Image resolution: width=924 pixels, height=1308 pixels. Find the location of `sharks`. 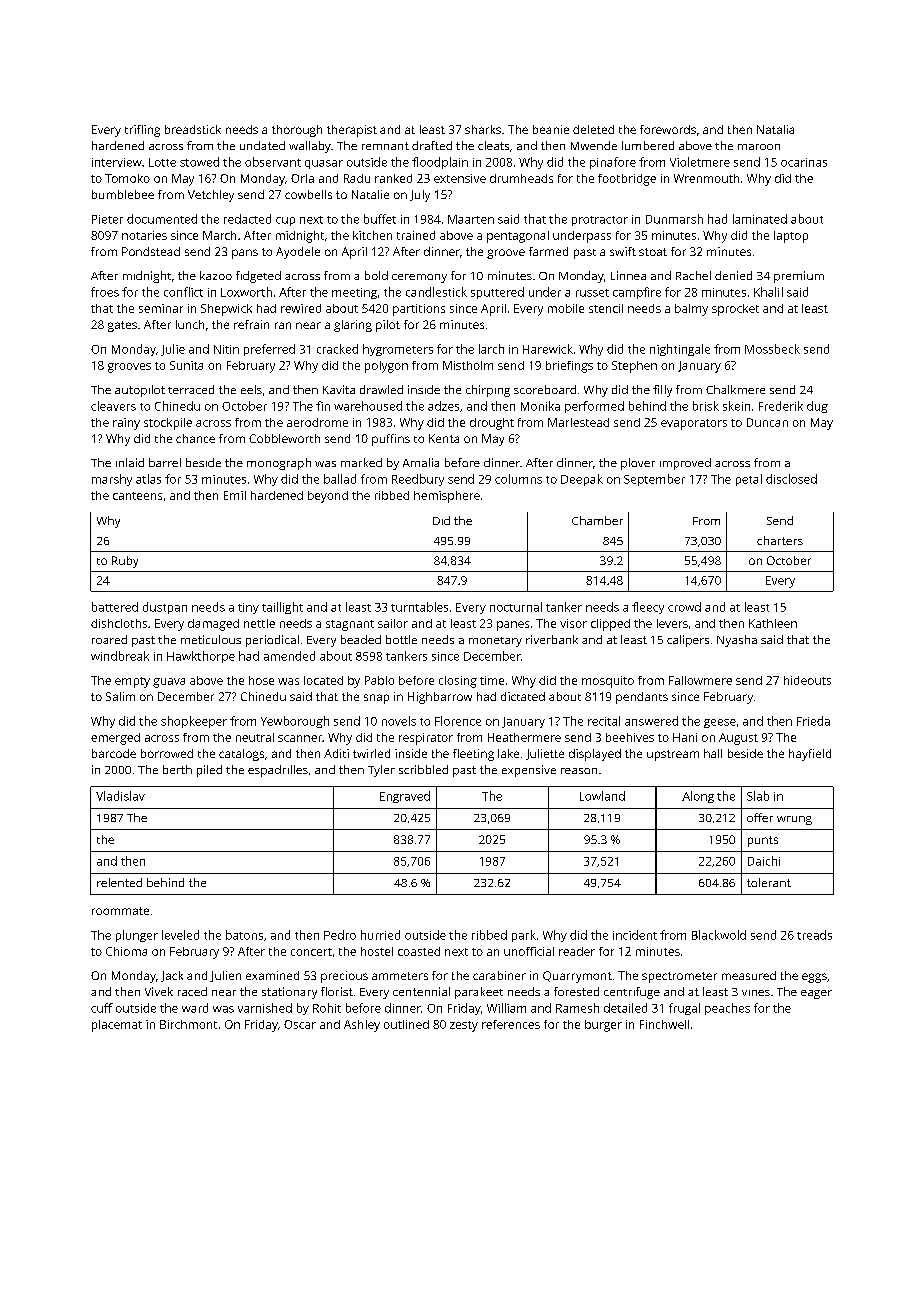

sharks is located at coordinates (483, 129).
